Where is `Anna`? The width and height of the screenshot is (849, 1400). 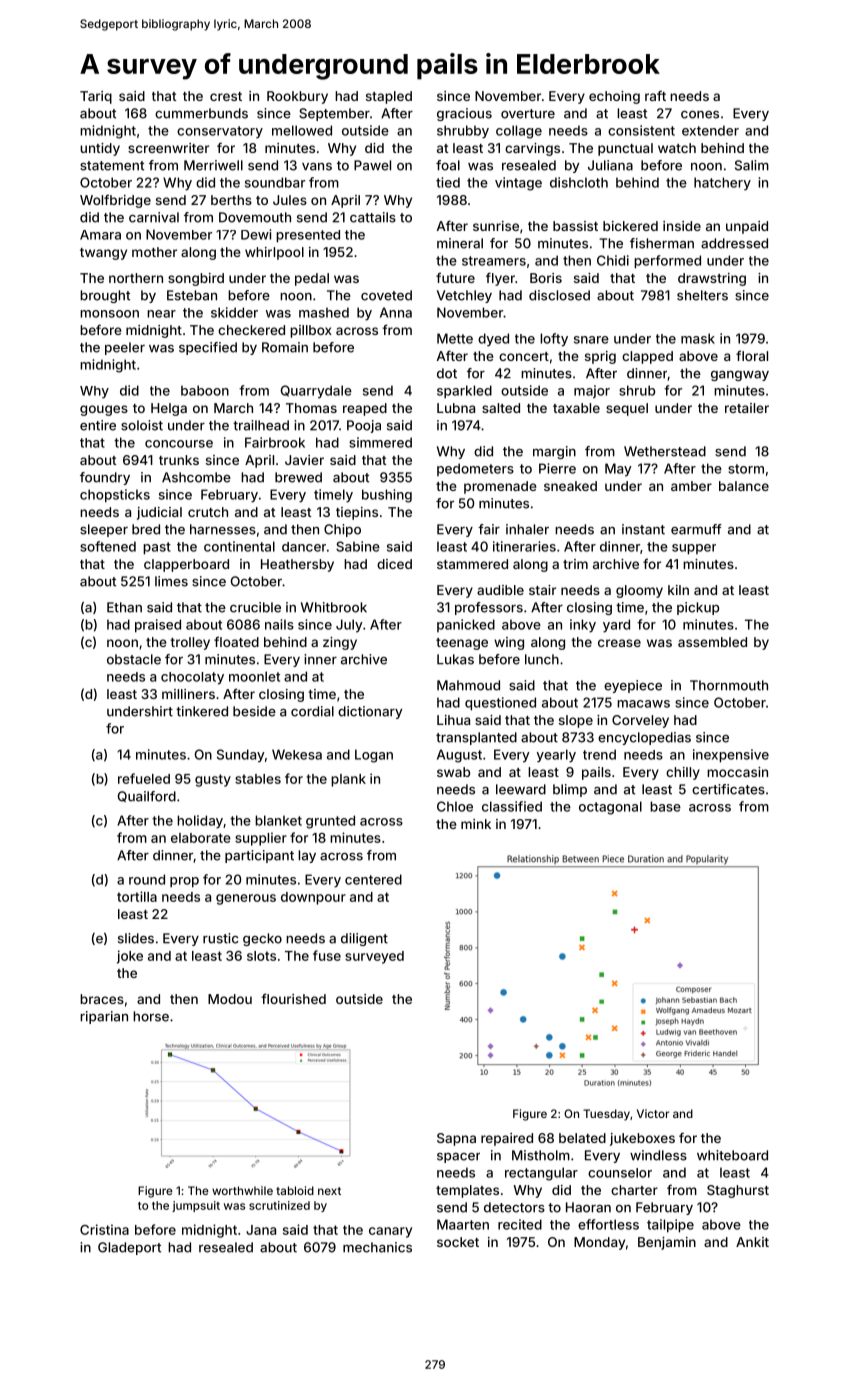 Anna is located at coordinates (396, 312).
